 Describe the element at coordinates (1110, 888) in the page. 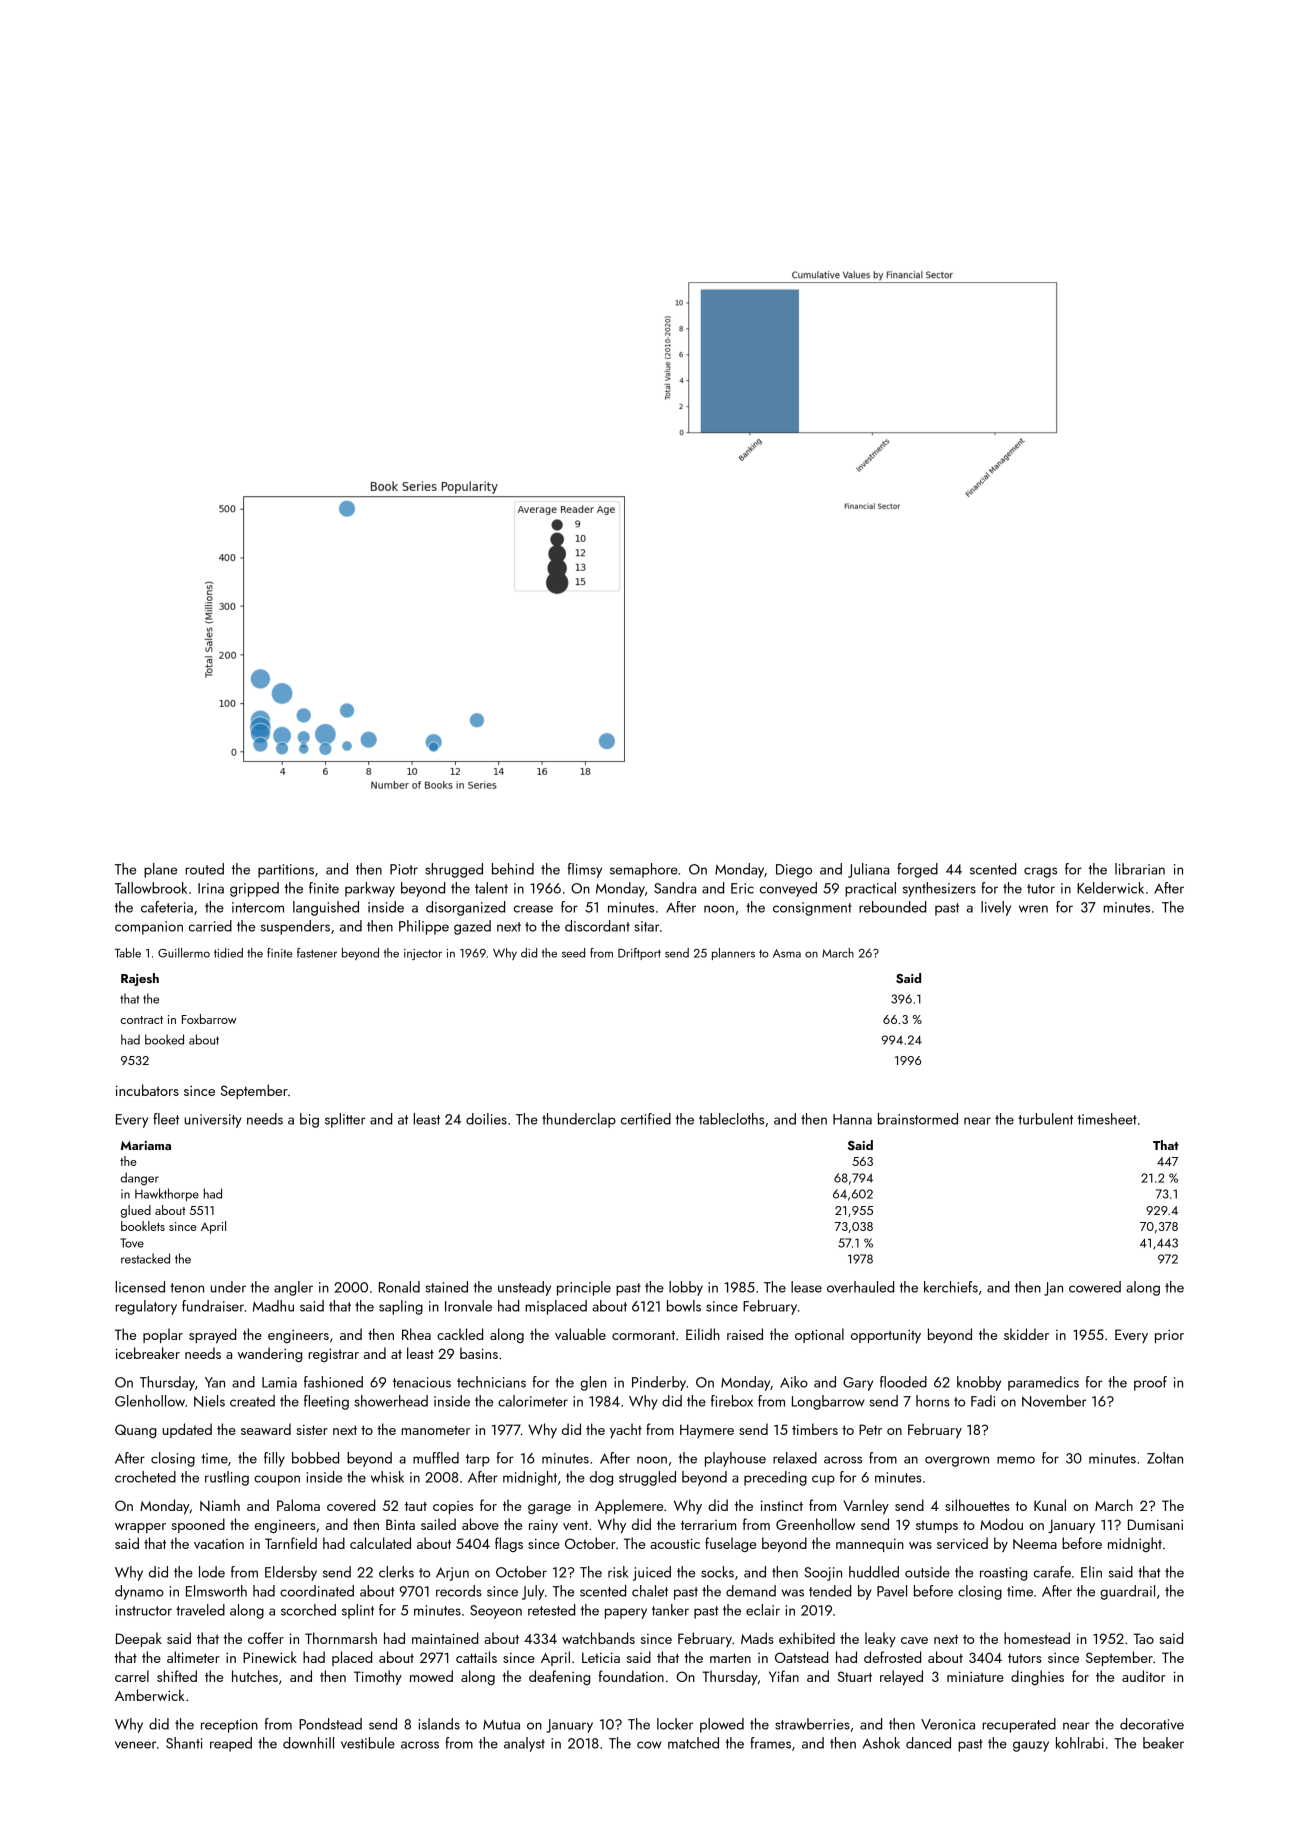

I see `Kelderwick` at that location.
